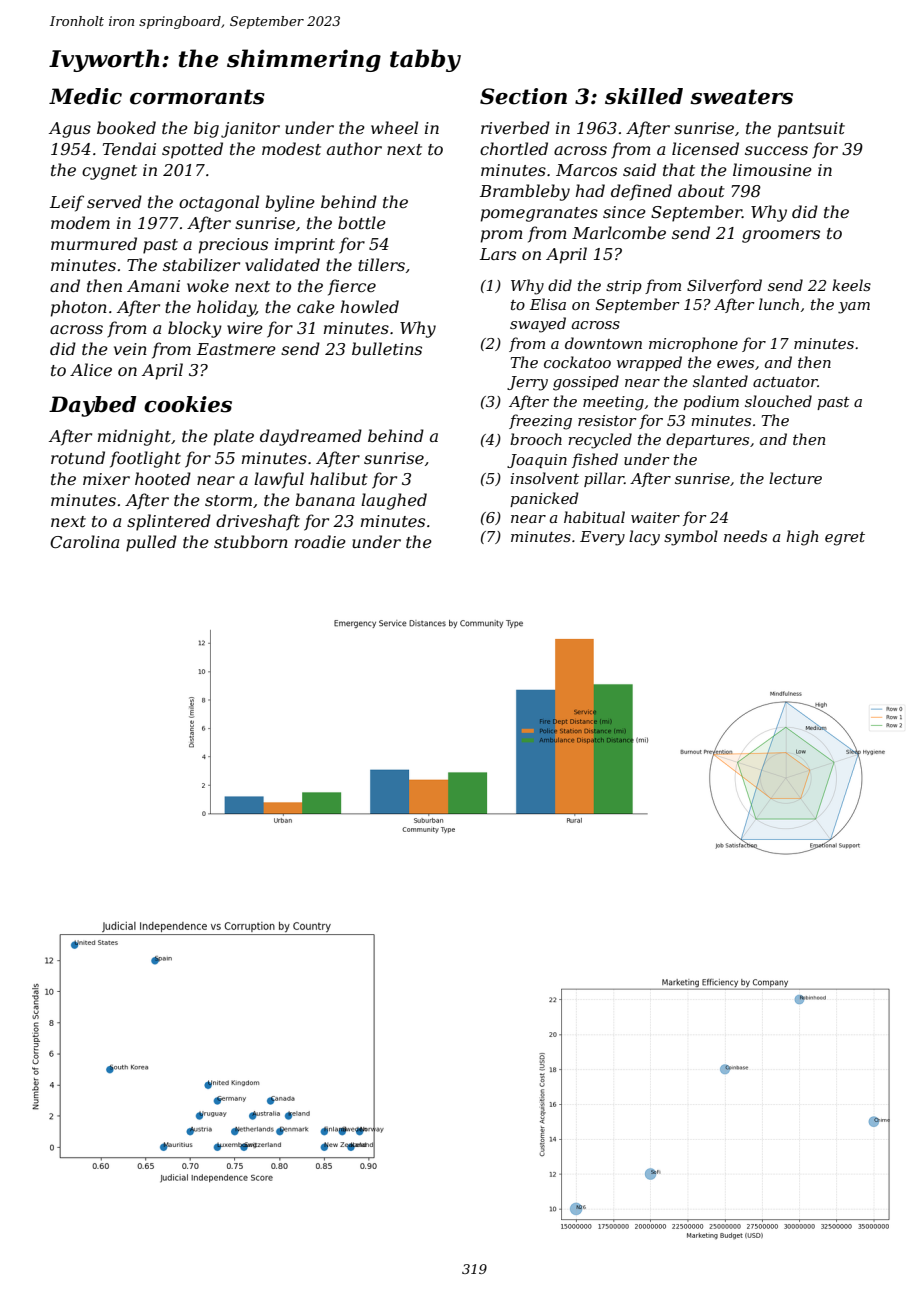  What do you see at coordinates (741, 97) in the screenshot?
I see `sweaters` at bounding box center [741, 97].
